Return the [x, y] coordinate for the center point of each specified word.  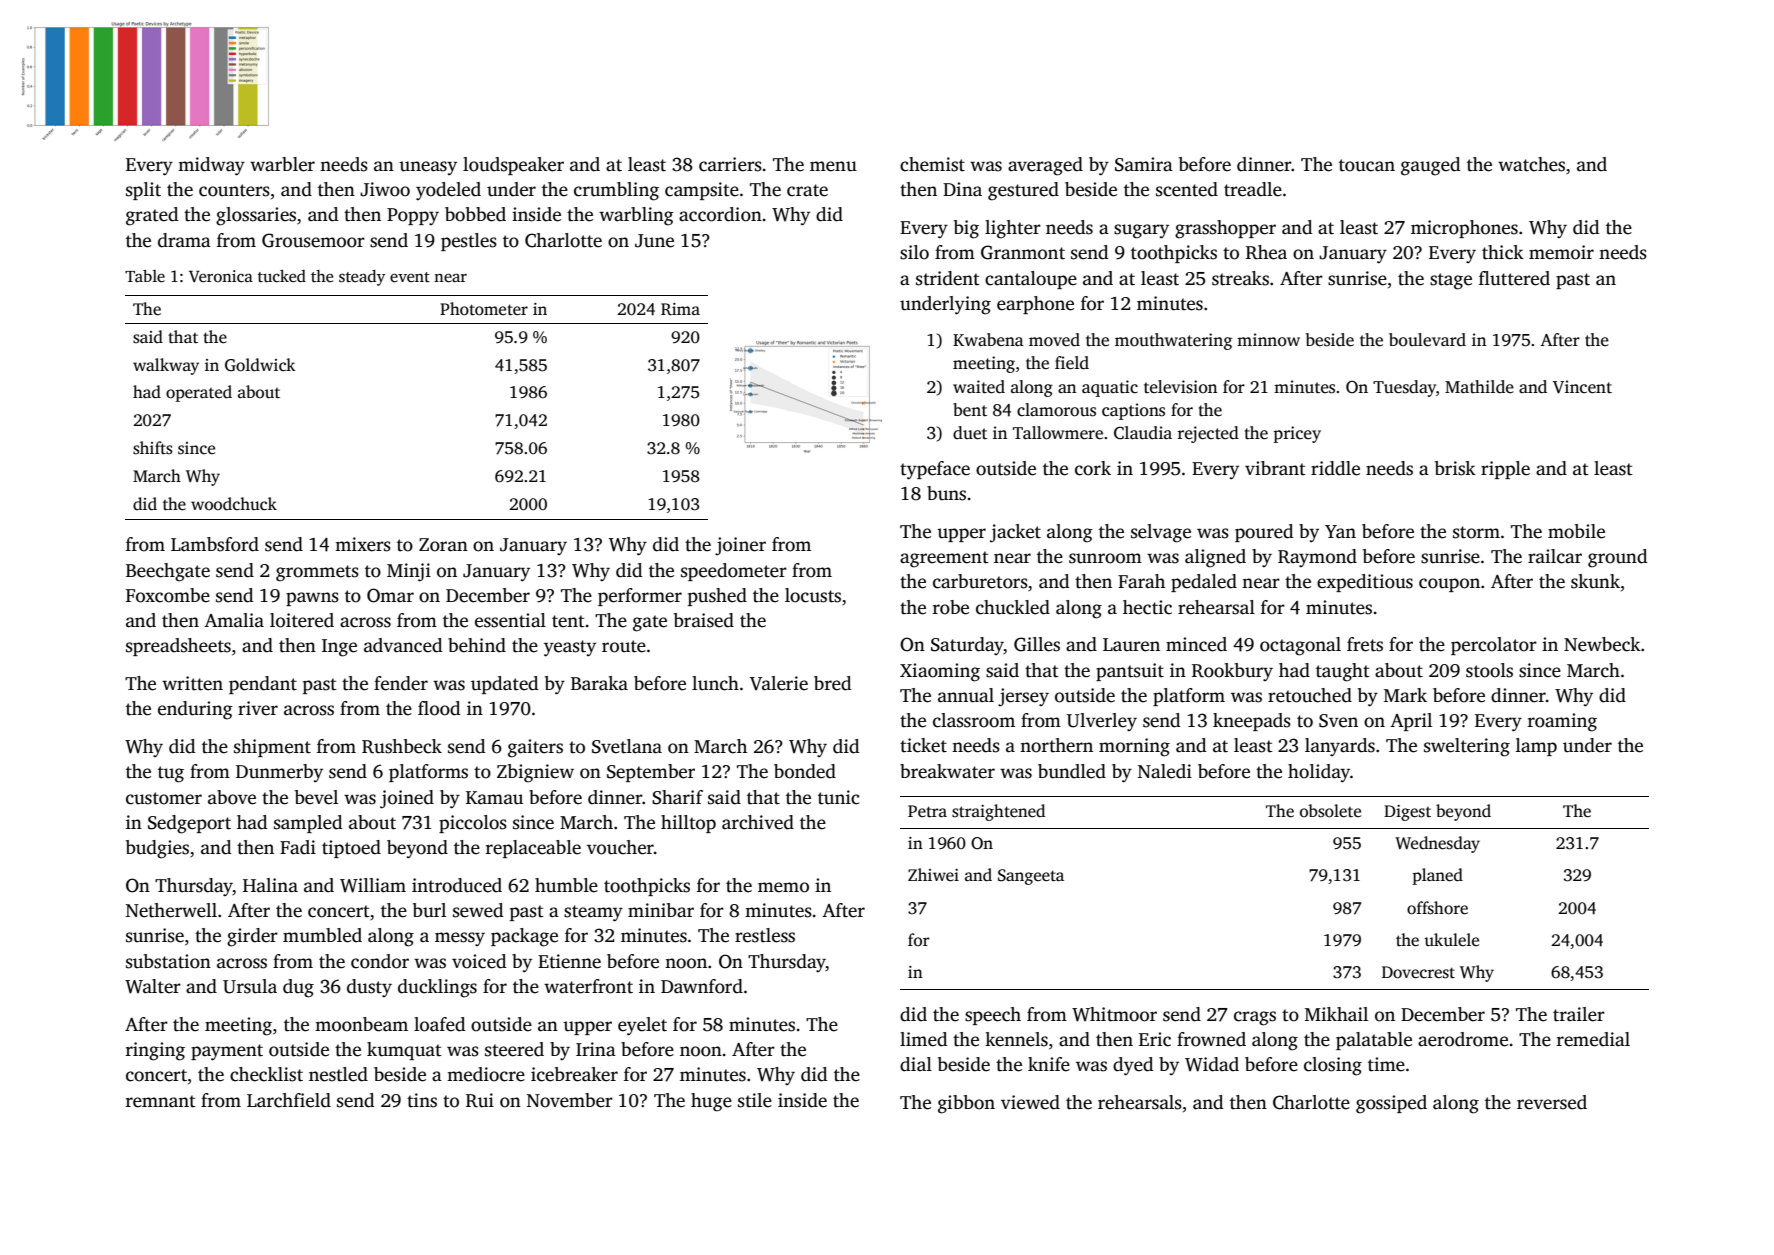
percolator [1494, 646]
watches [1531, 164]
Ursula [250, 986]
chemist [932, 164]
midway [211, 166]
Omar [390, 595]
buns [946, 493]
